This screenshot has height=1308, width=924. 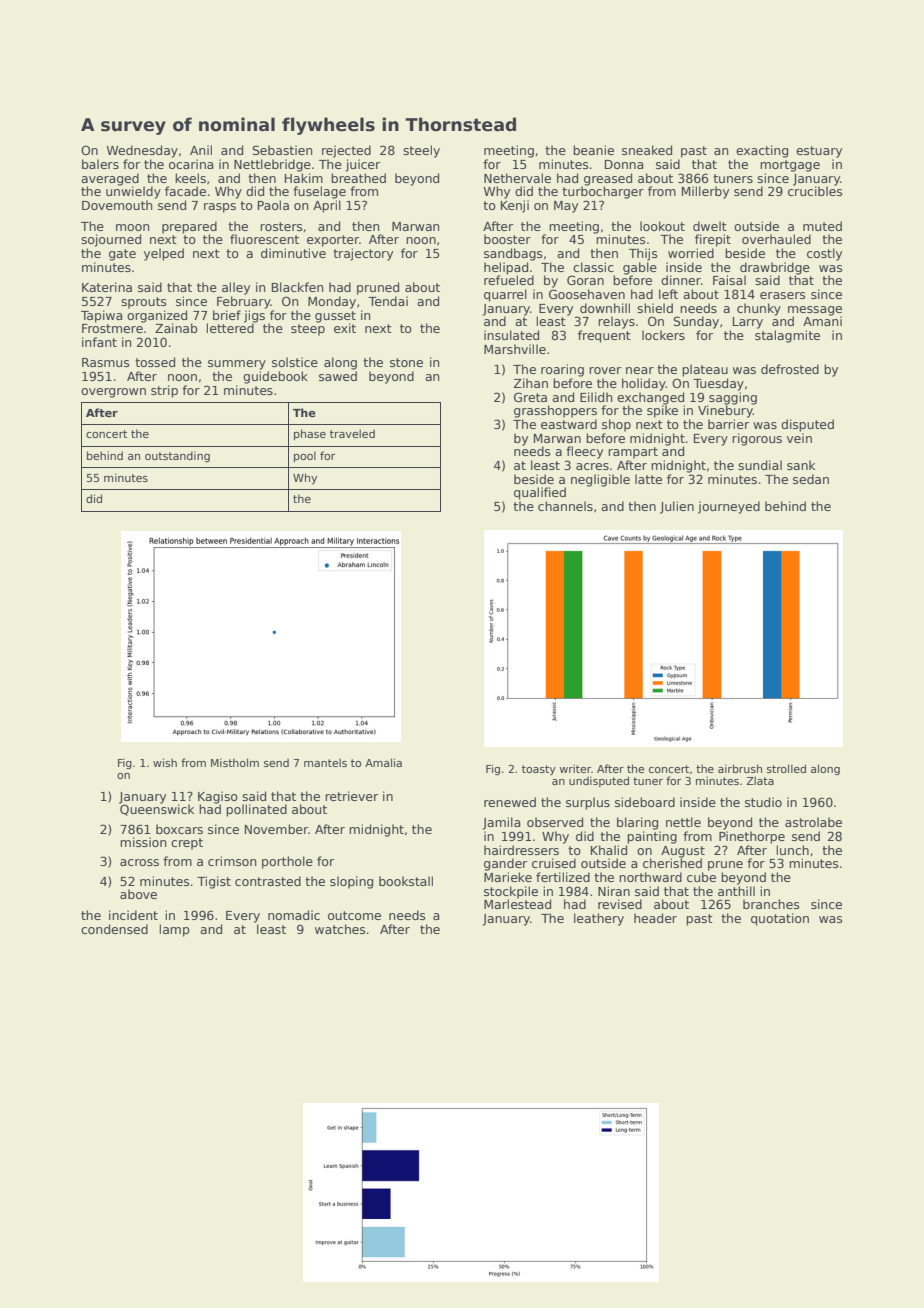 What do you see at coordinates (201, 150) in the screenshot?
I see `Anil` at bounding box center [201, 150].
